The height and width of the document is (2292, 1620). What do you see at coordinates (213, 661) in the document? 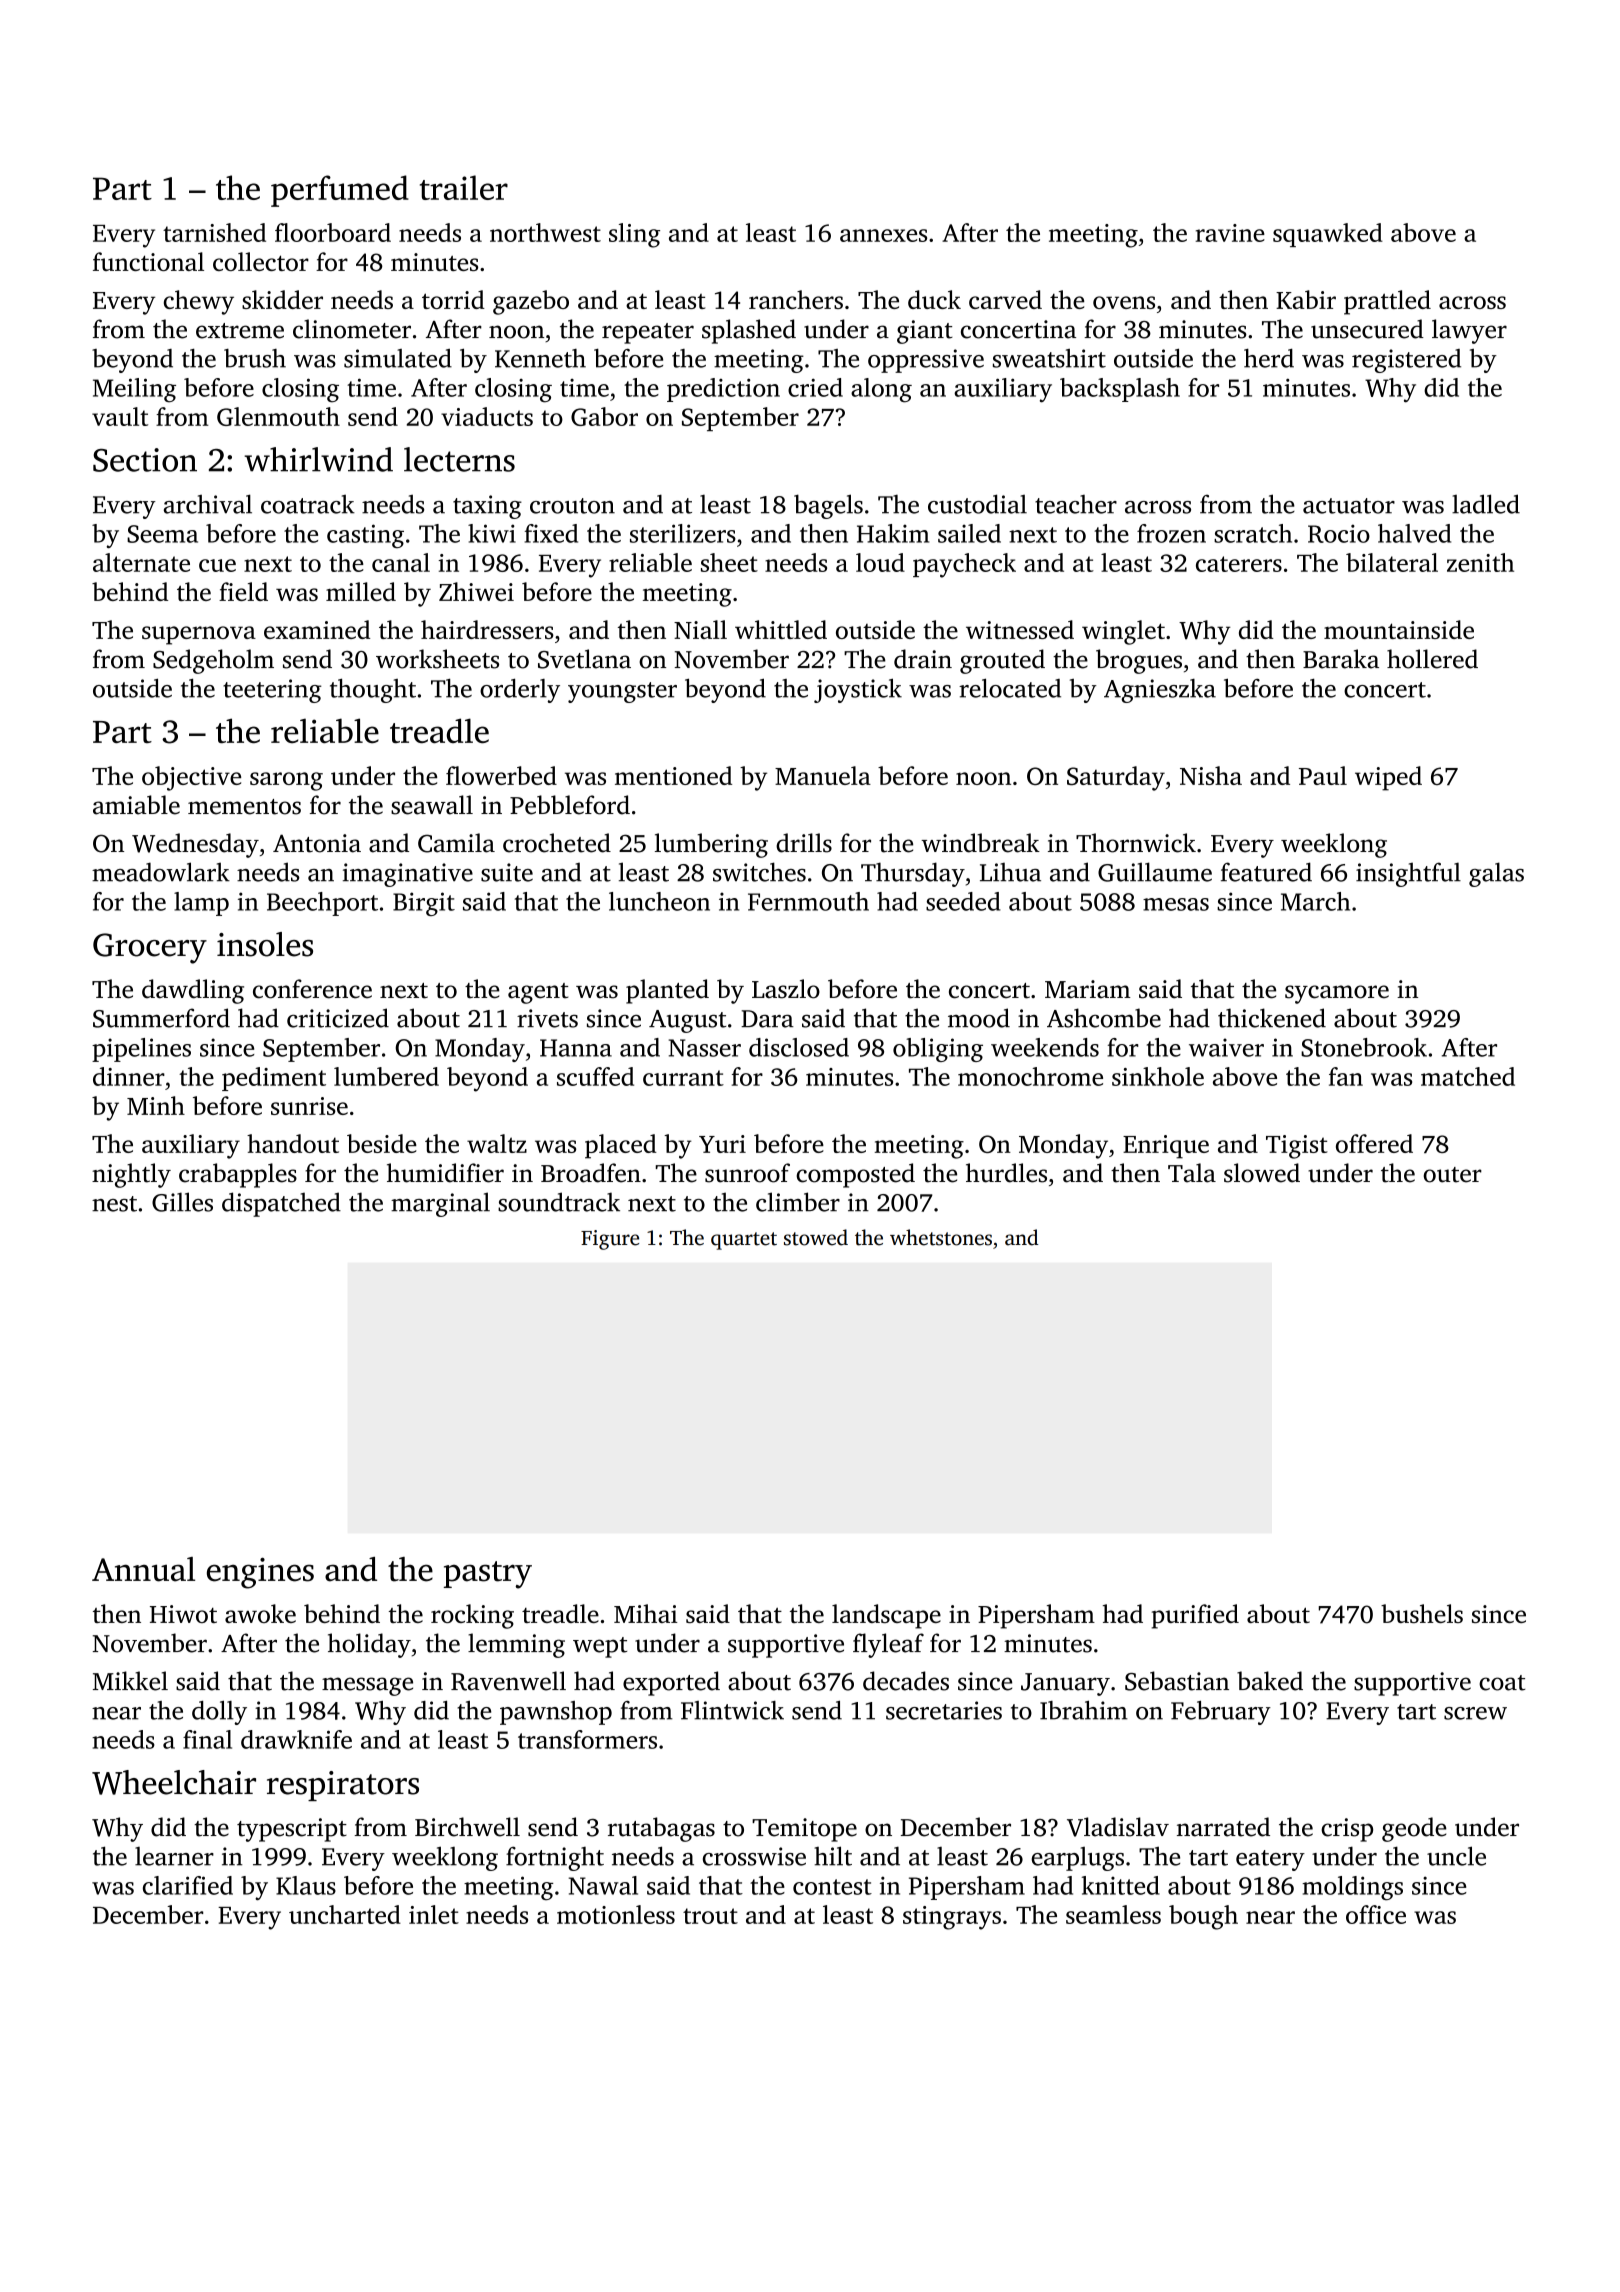
I see `Sedgeholm` at bounding box center [213, 661].
